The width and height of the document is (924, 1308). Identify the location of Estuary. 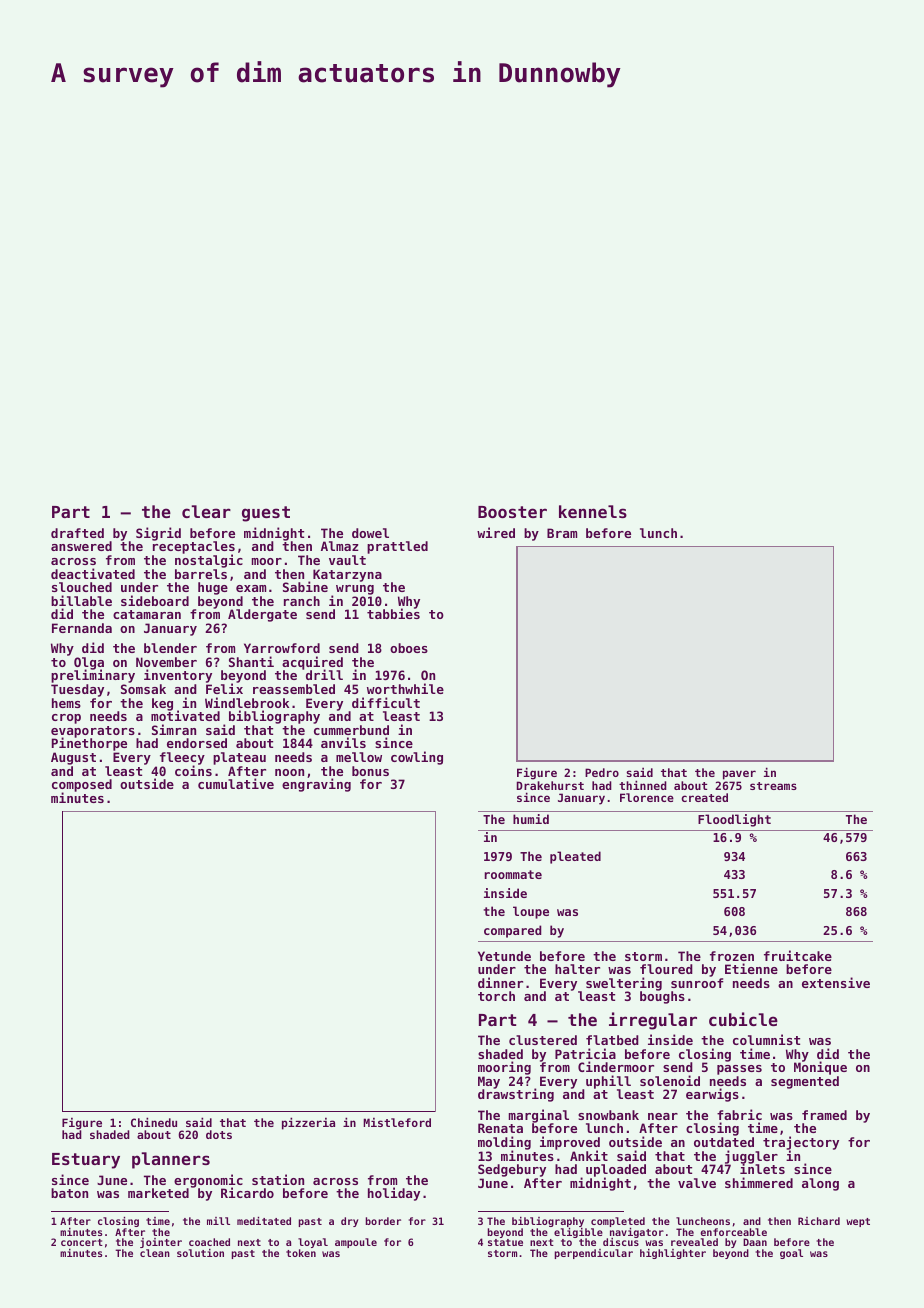
(86, 1161).
